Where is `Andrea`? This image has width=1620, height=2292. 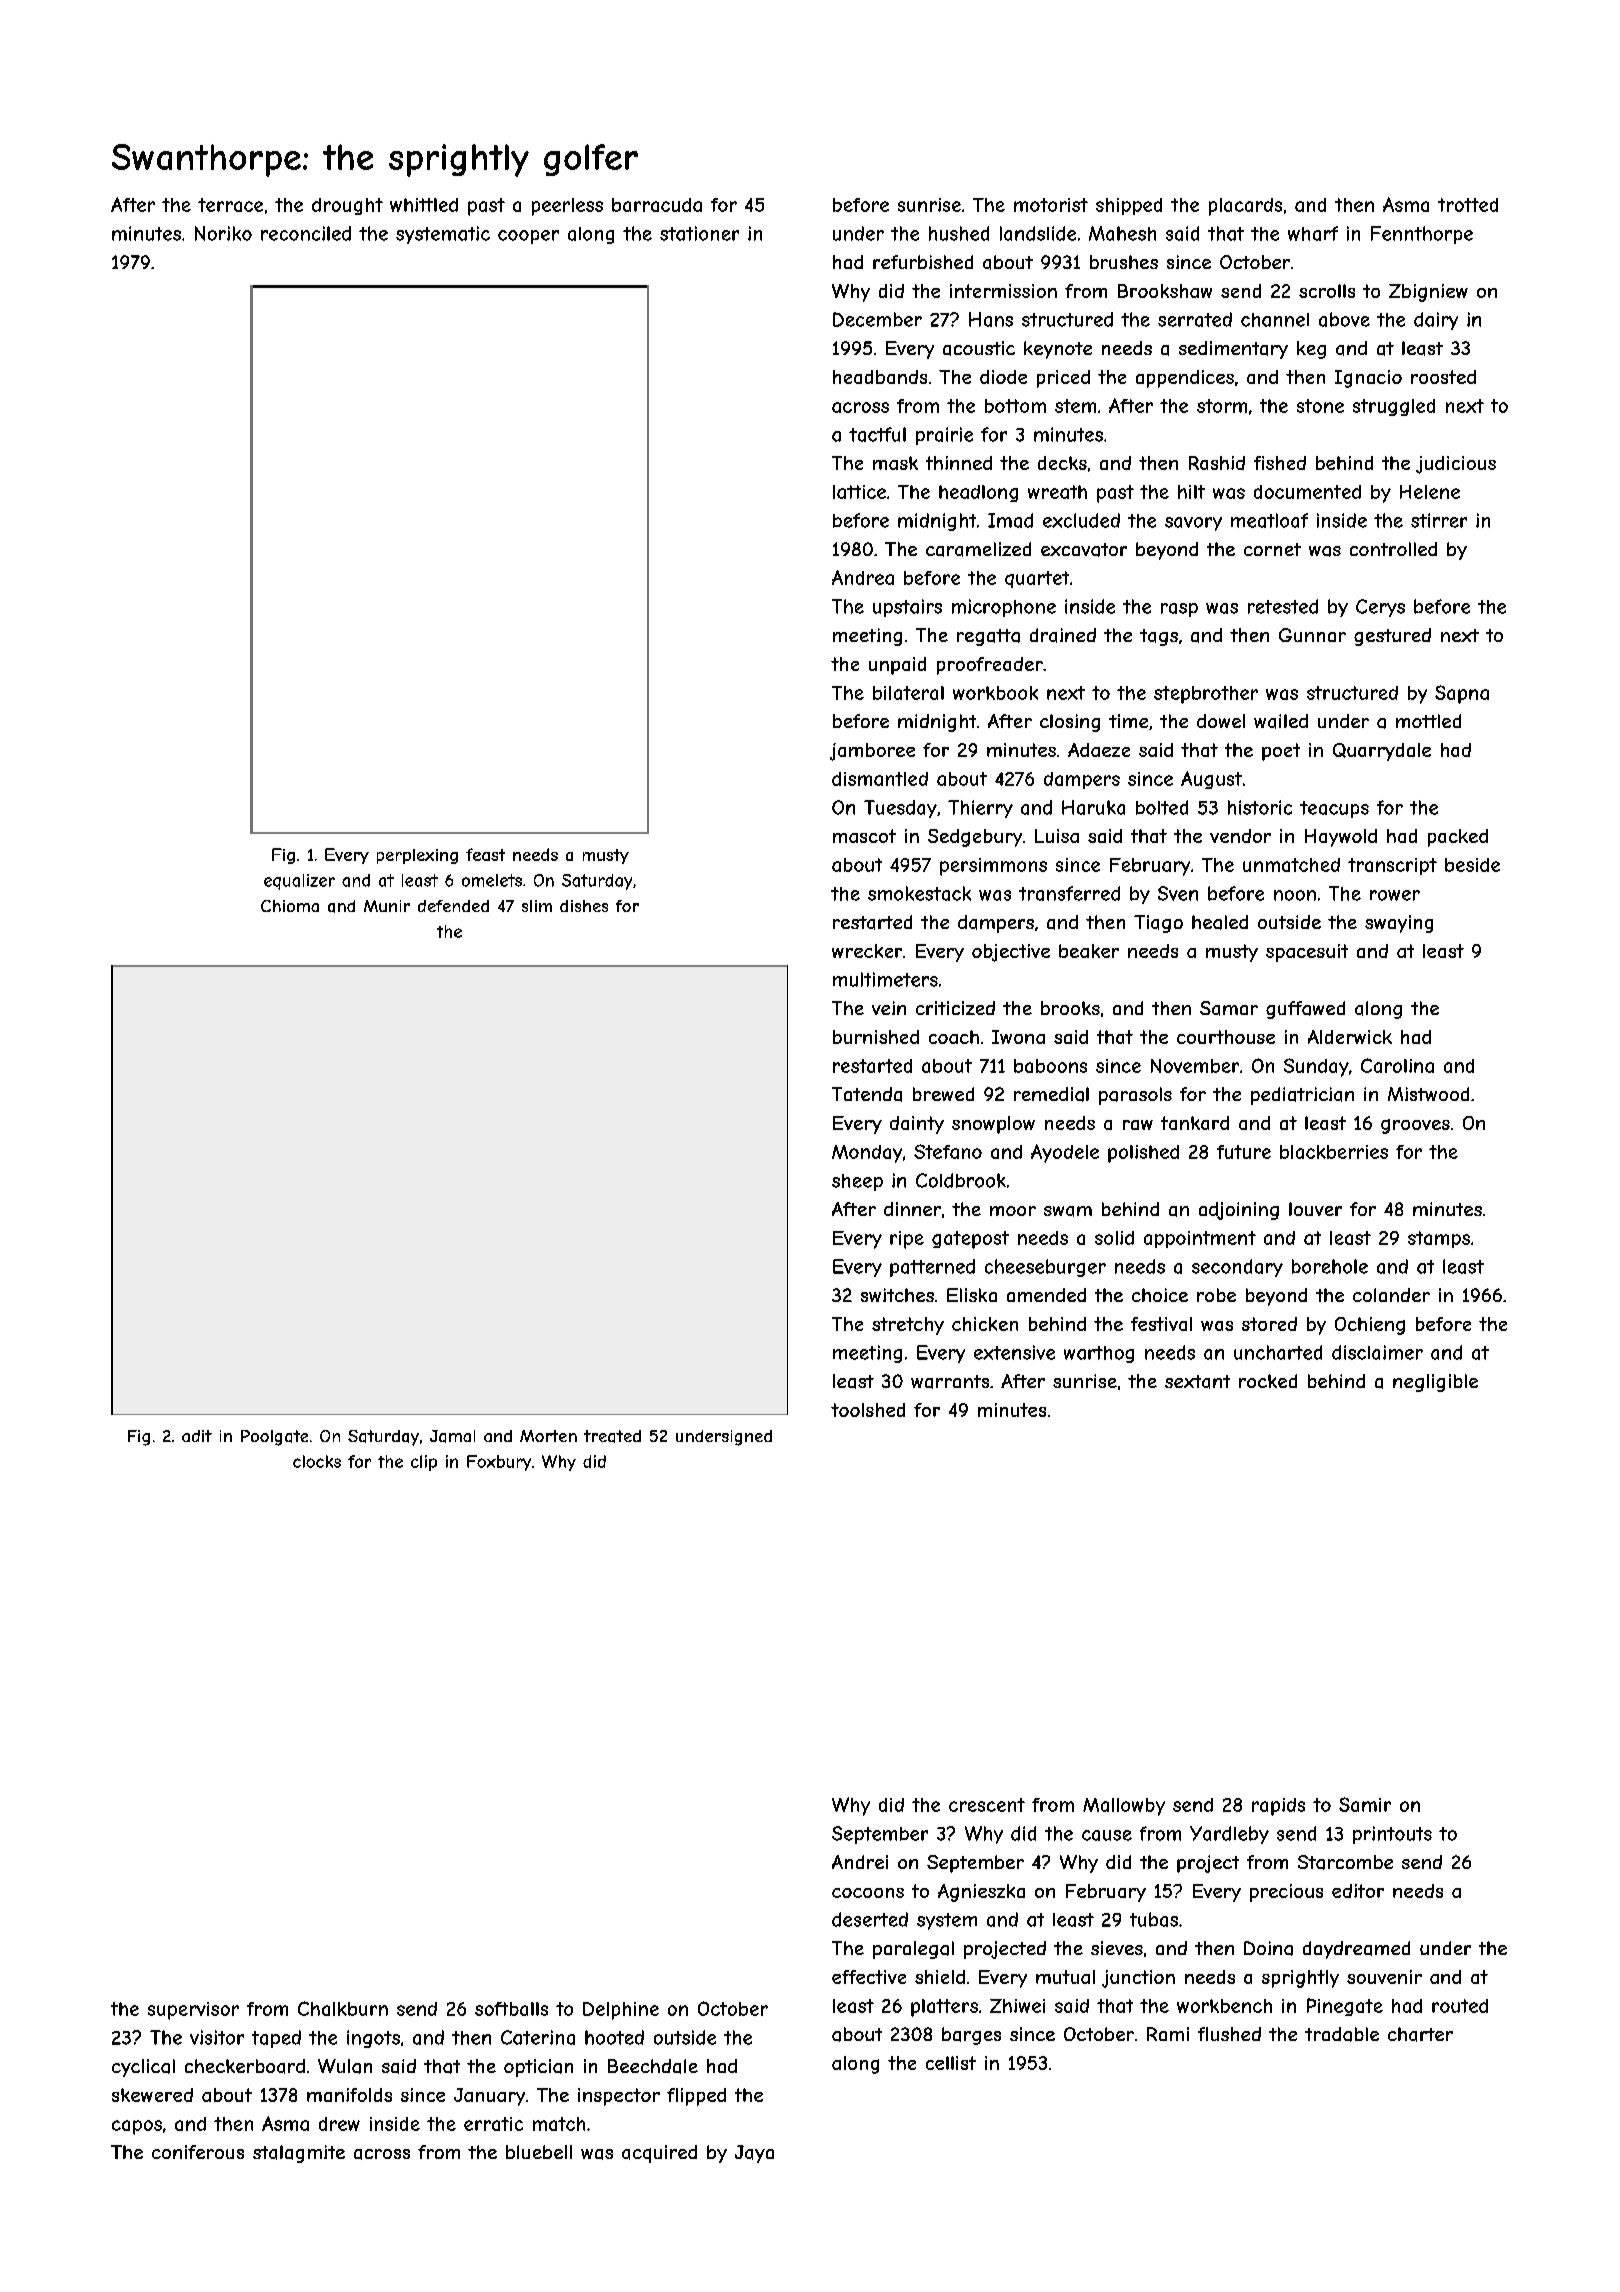 Andrea is located at coordinates (863, 577).
